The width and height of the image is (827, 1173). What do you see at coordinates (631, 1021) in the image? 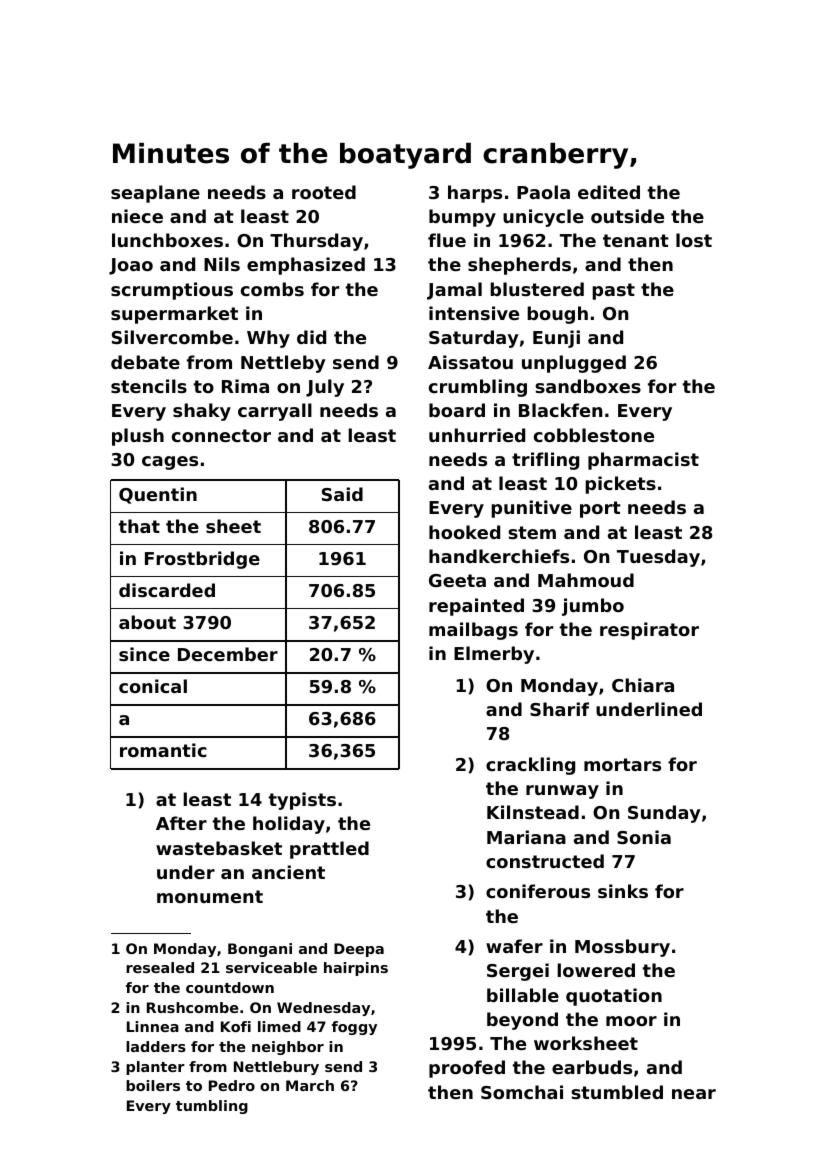
I see `moor` at bounding box center [631, 1021].
